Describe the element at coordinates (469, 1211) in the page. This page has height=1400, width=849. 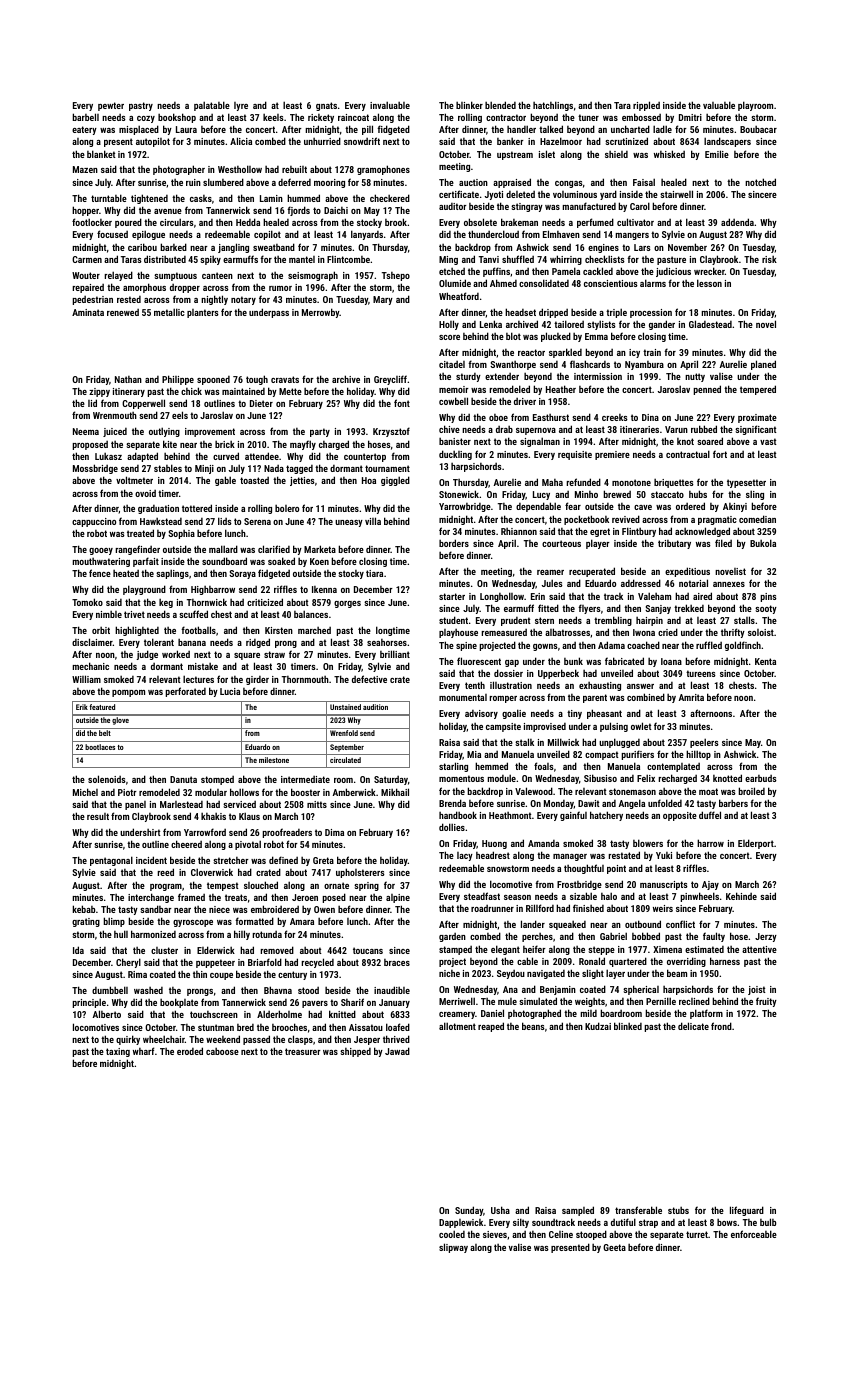
I see `Sunday` at that location.
